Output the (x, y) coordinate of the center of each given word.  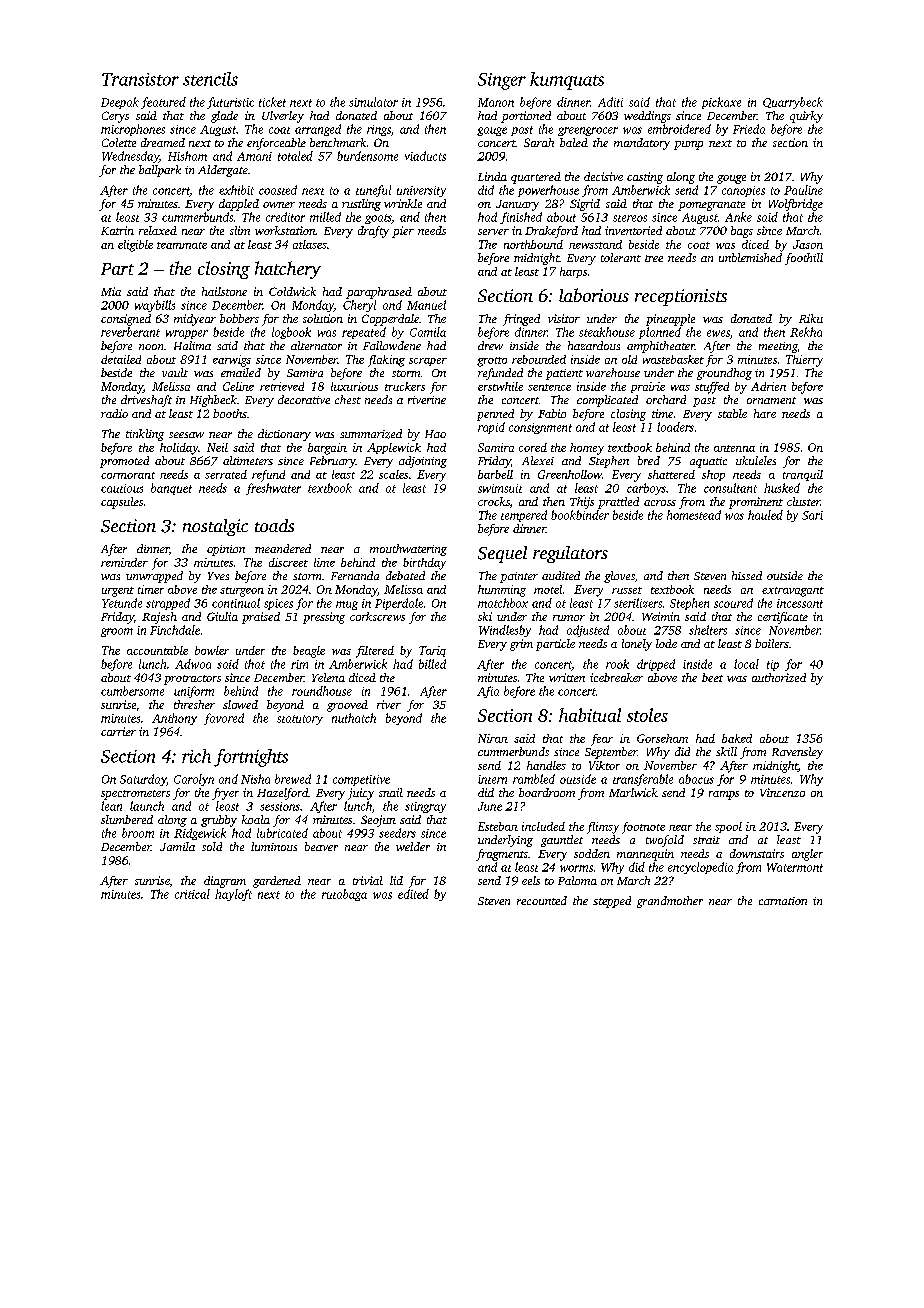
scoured (733, 603)
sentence (549, 387)
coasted (278, 190)
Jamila (177, 846)
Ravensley (797, 753)
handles (546, 765)
